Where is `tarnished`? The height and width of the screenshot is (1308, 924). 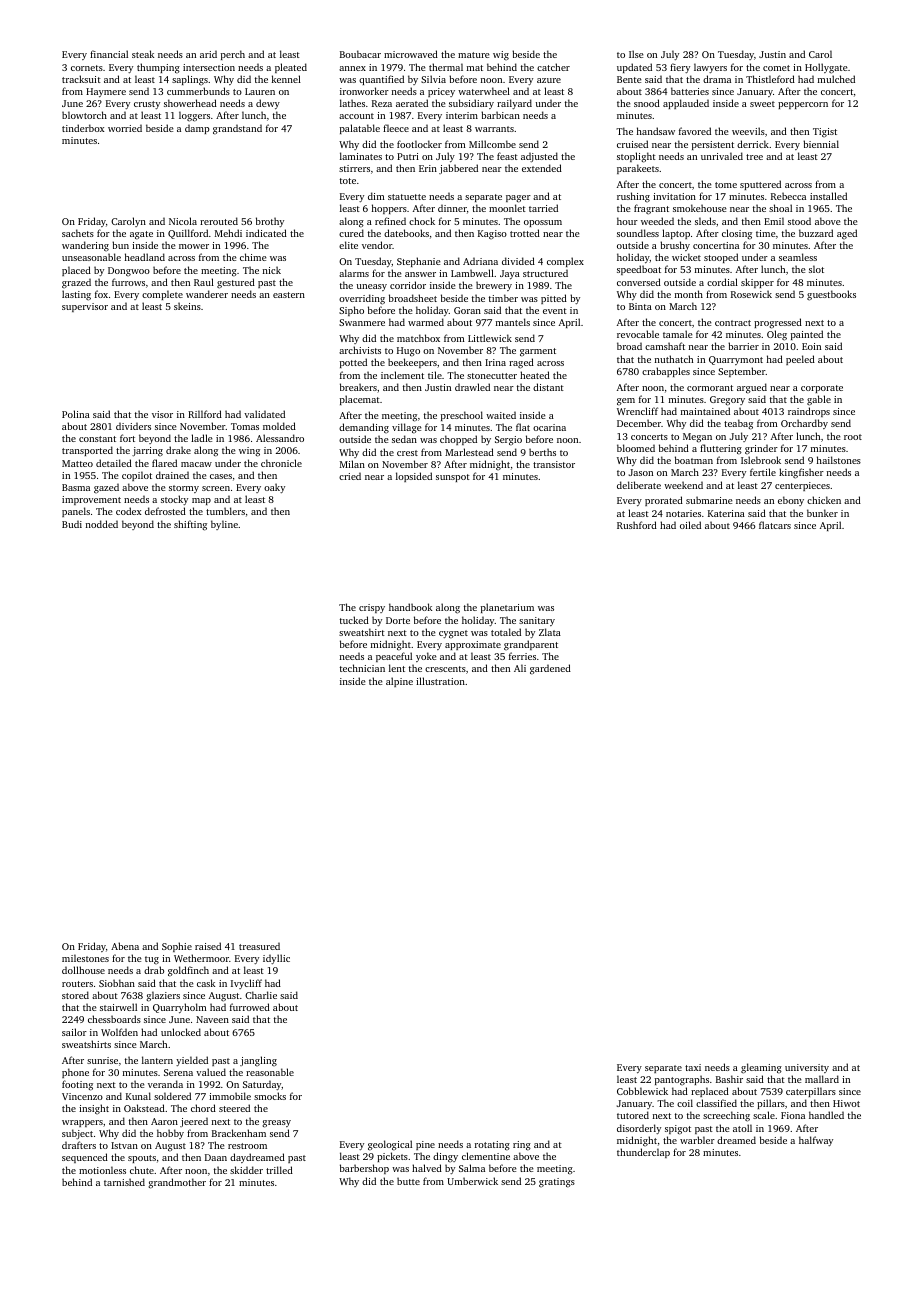
tarnished is located at coordinates (124, 1182).
